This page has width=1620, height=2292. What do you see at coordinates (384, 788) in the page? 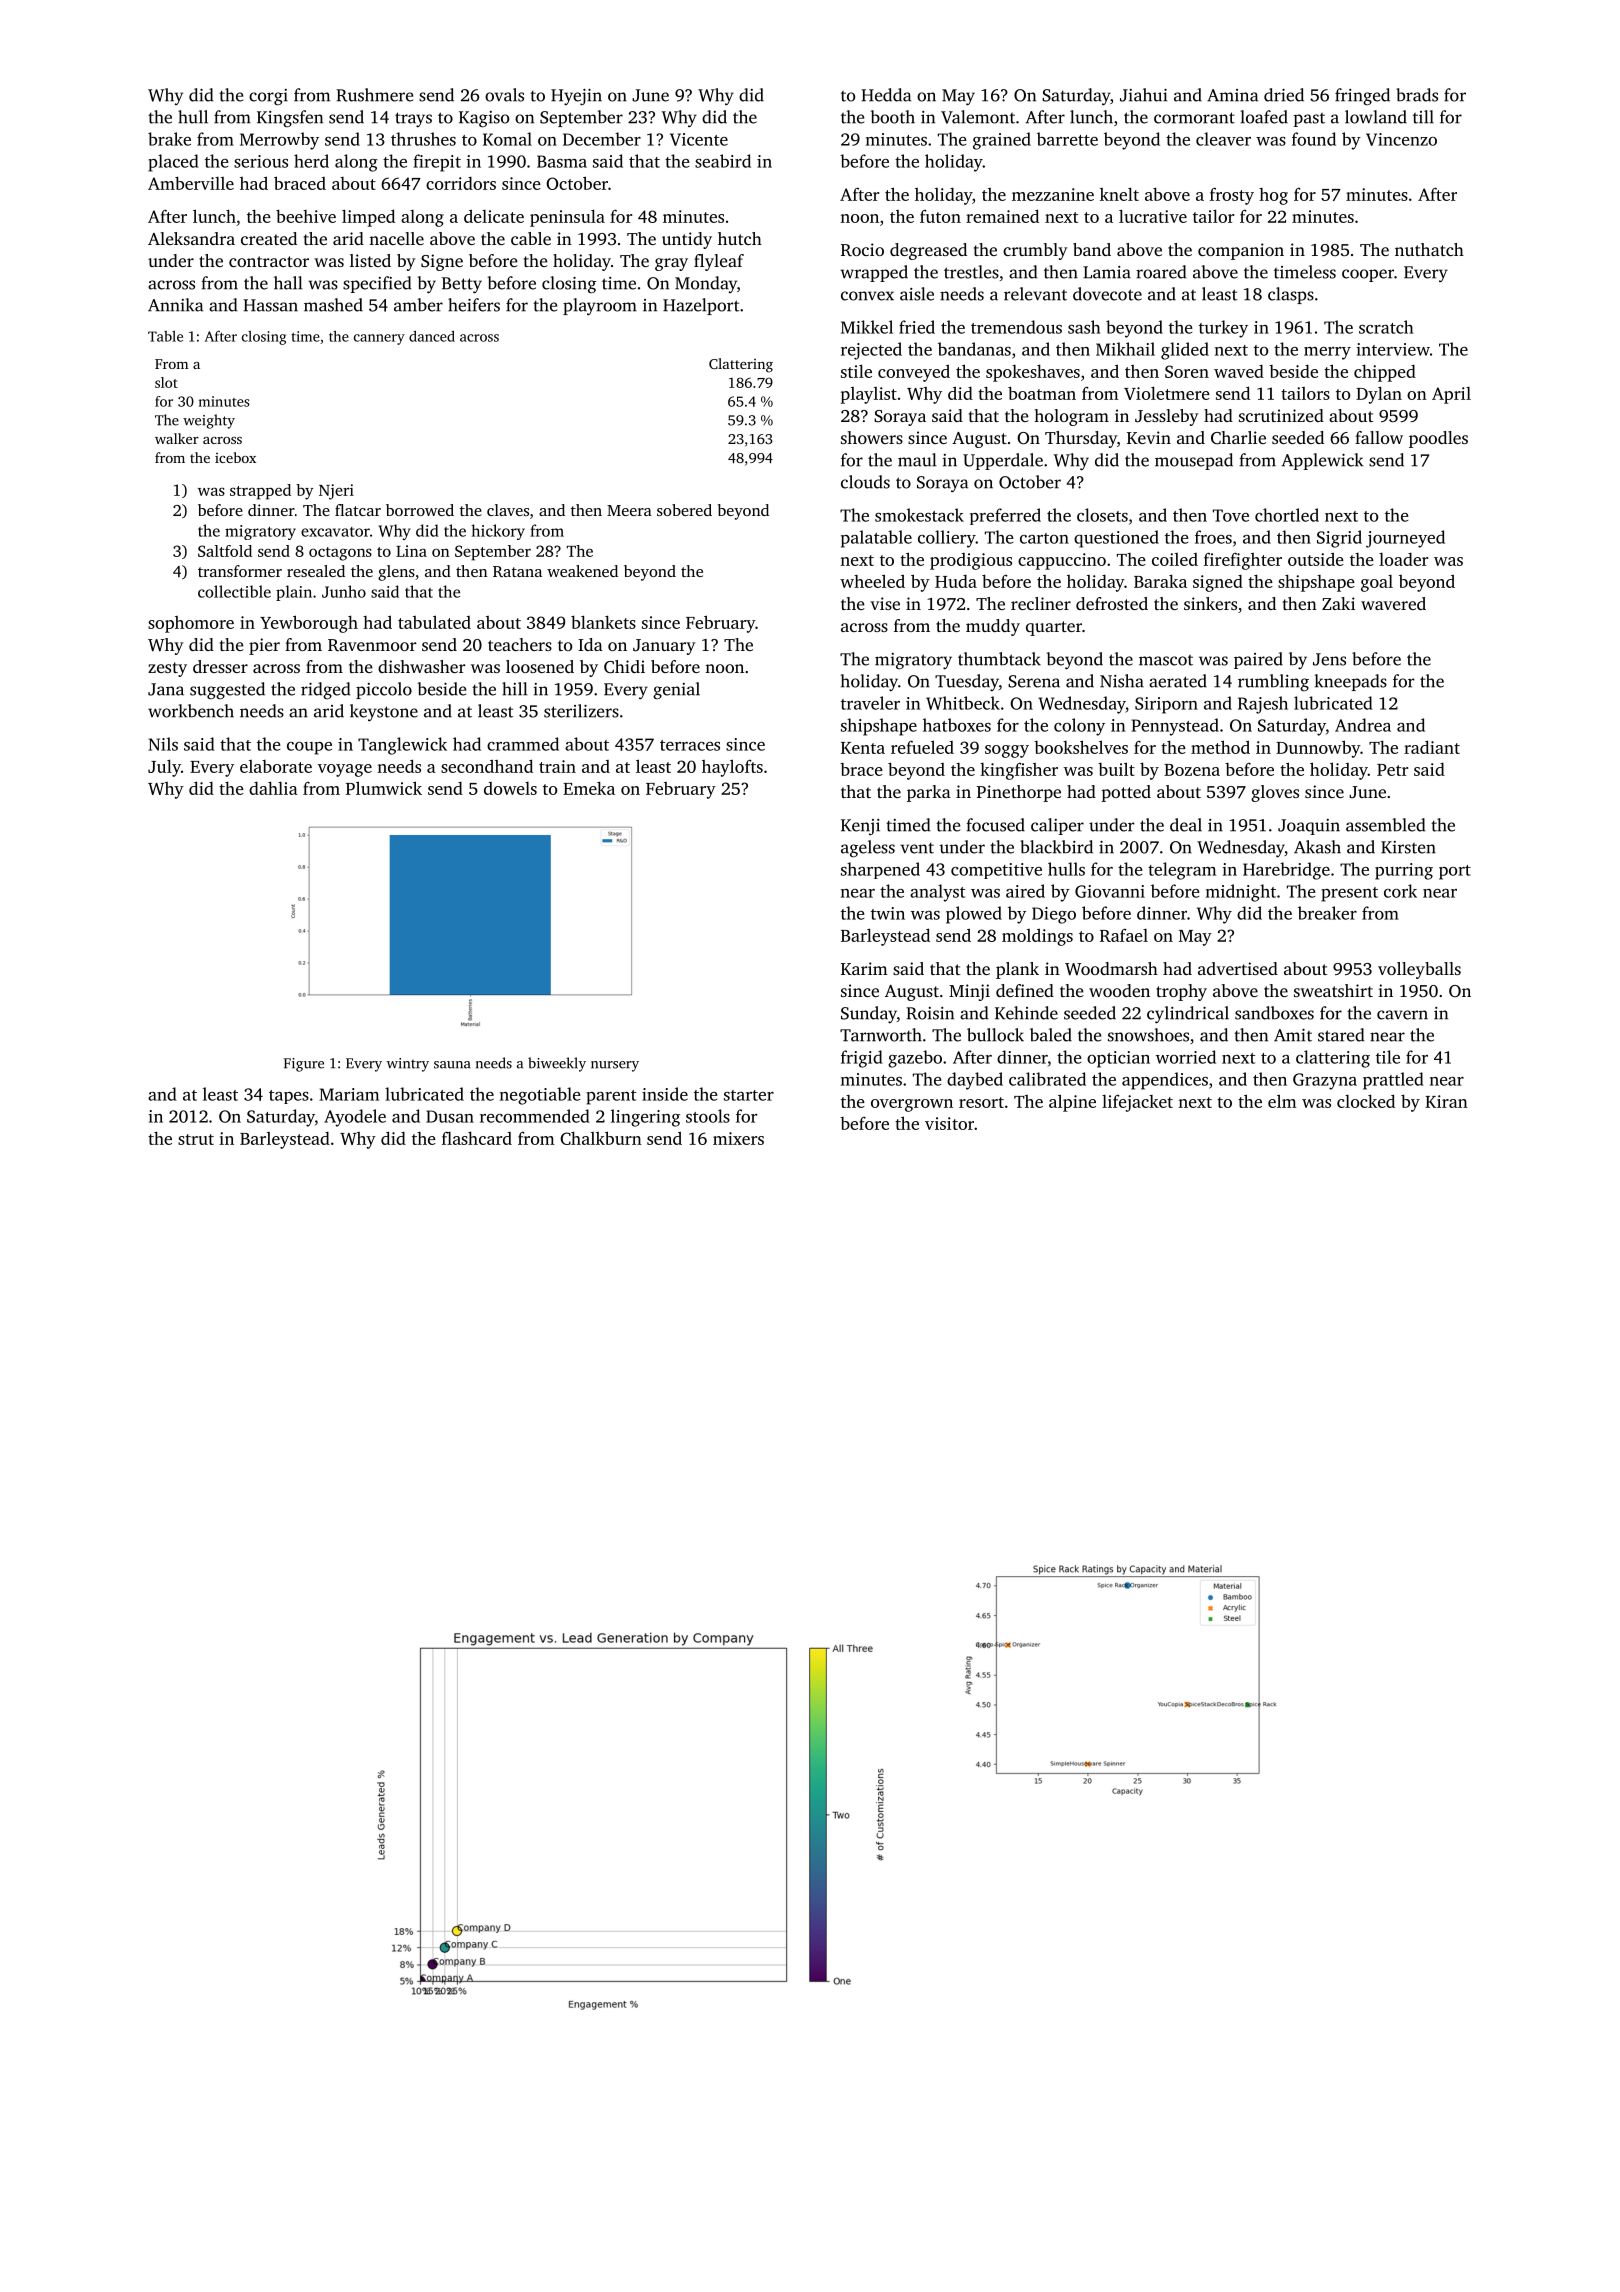
I see `Plumwick` at bounding box center [384, 788].
